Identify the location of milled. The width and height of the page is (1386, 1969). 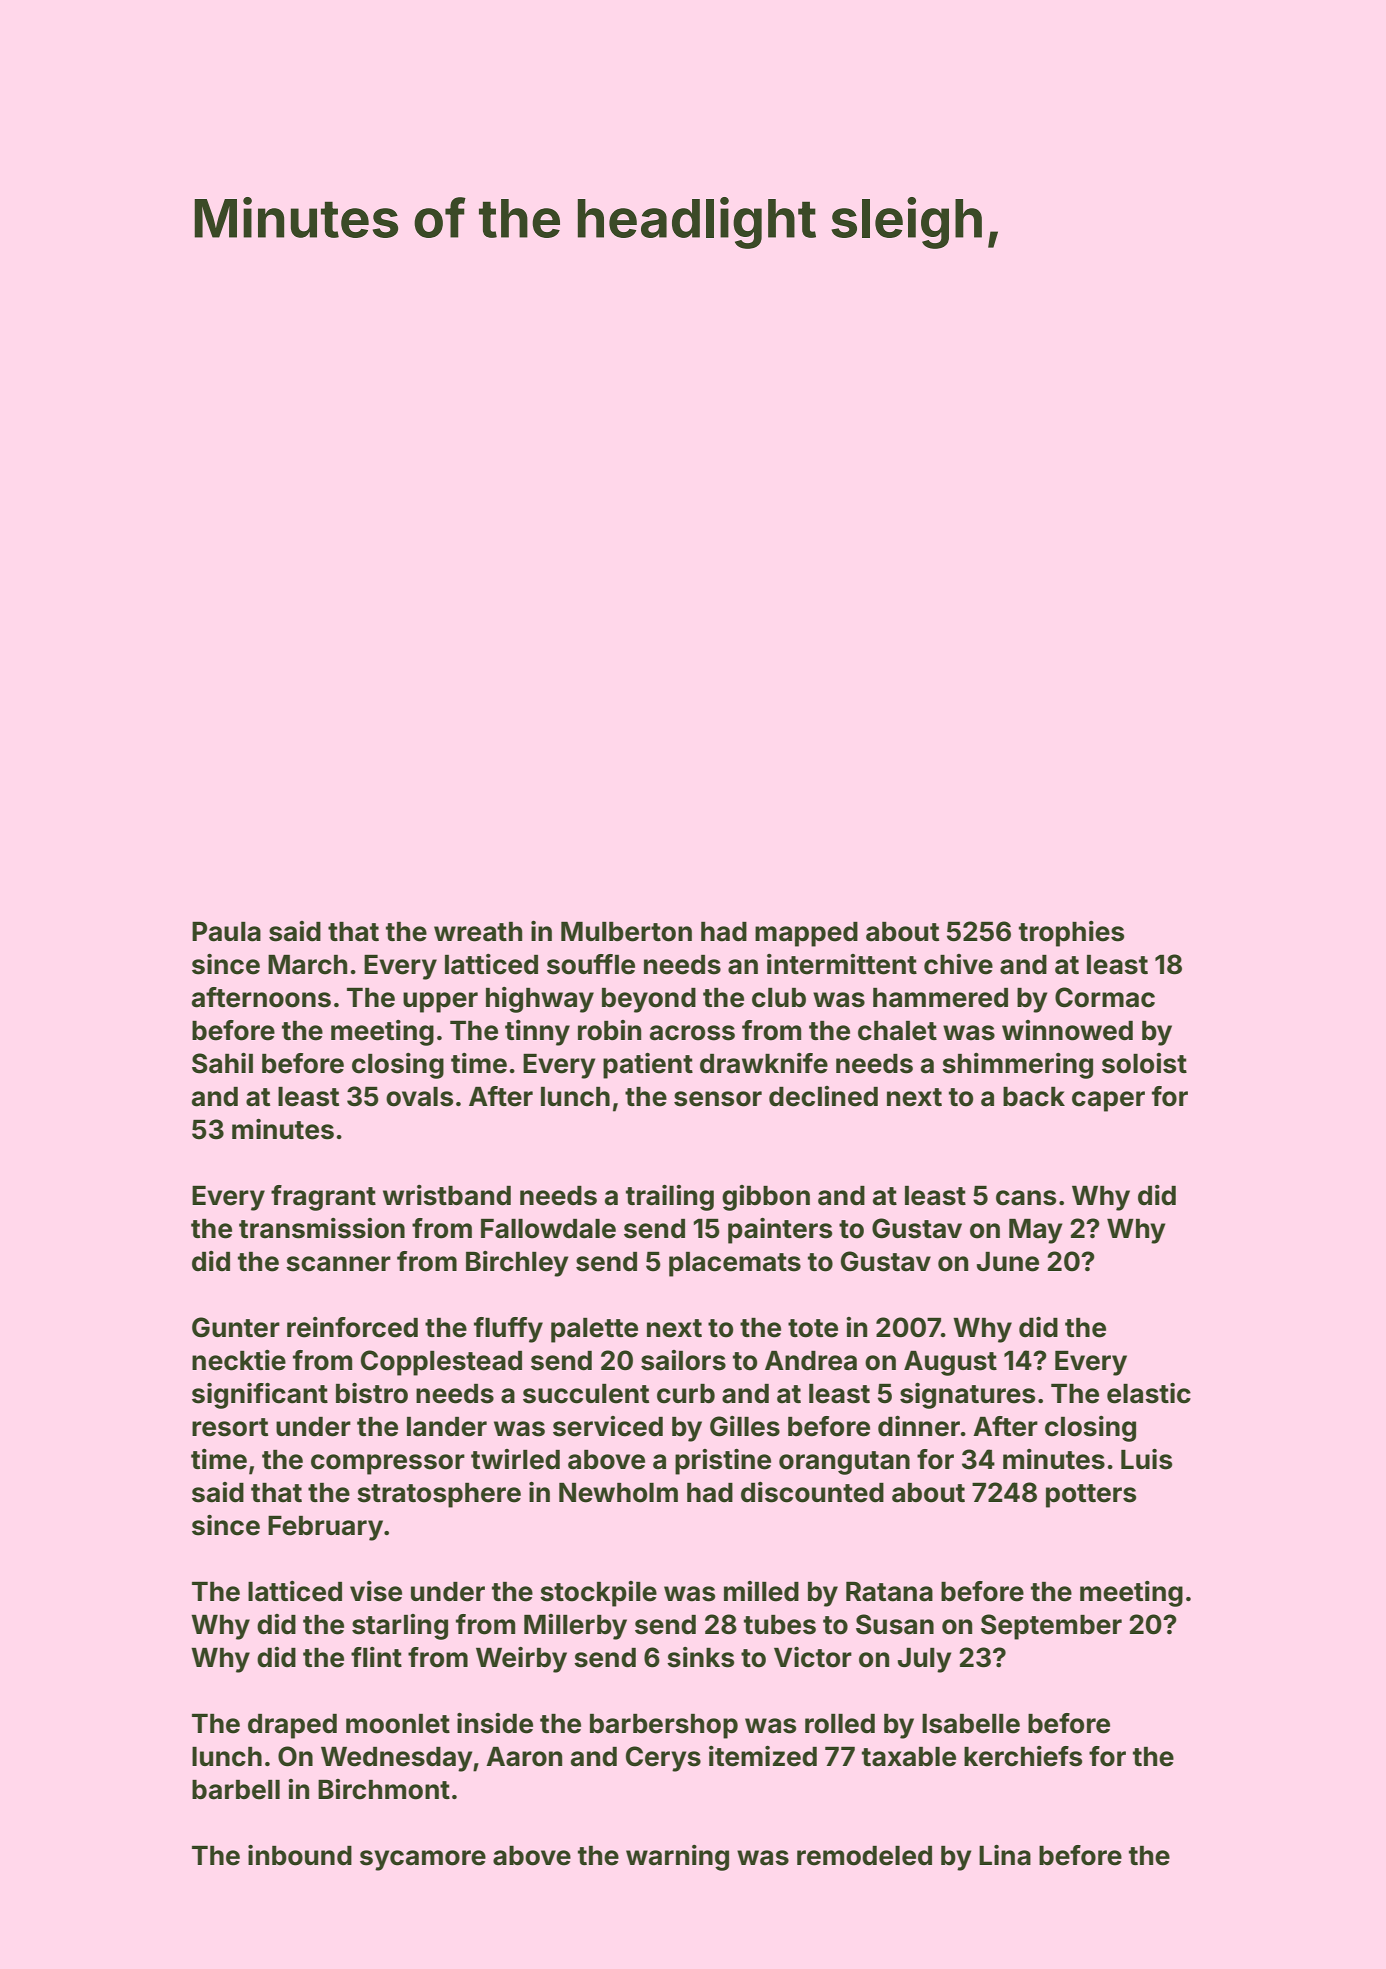
(761, 1591).
